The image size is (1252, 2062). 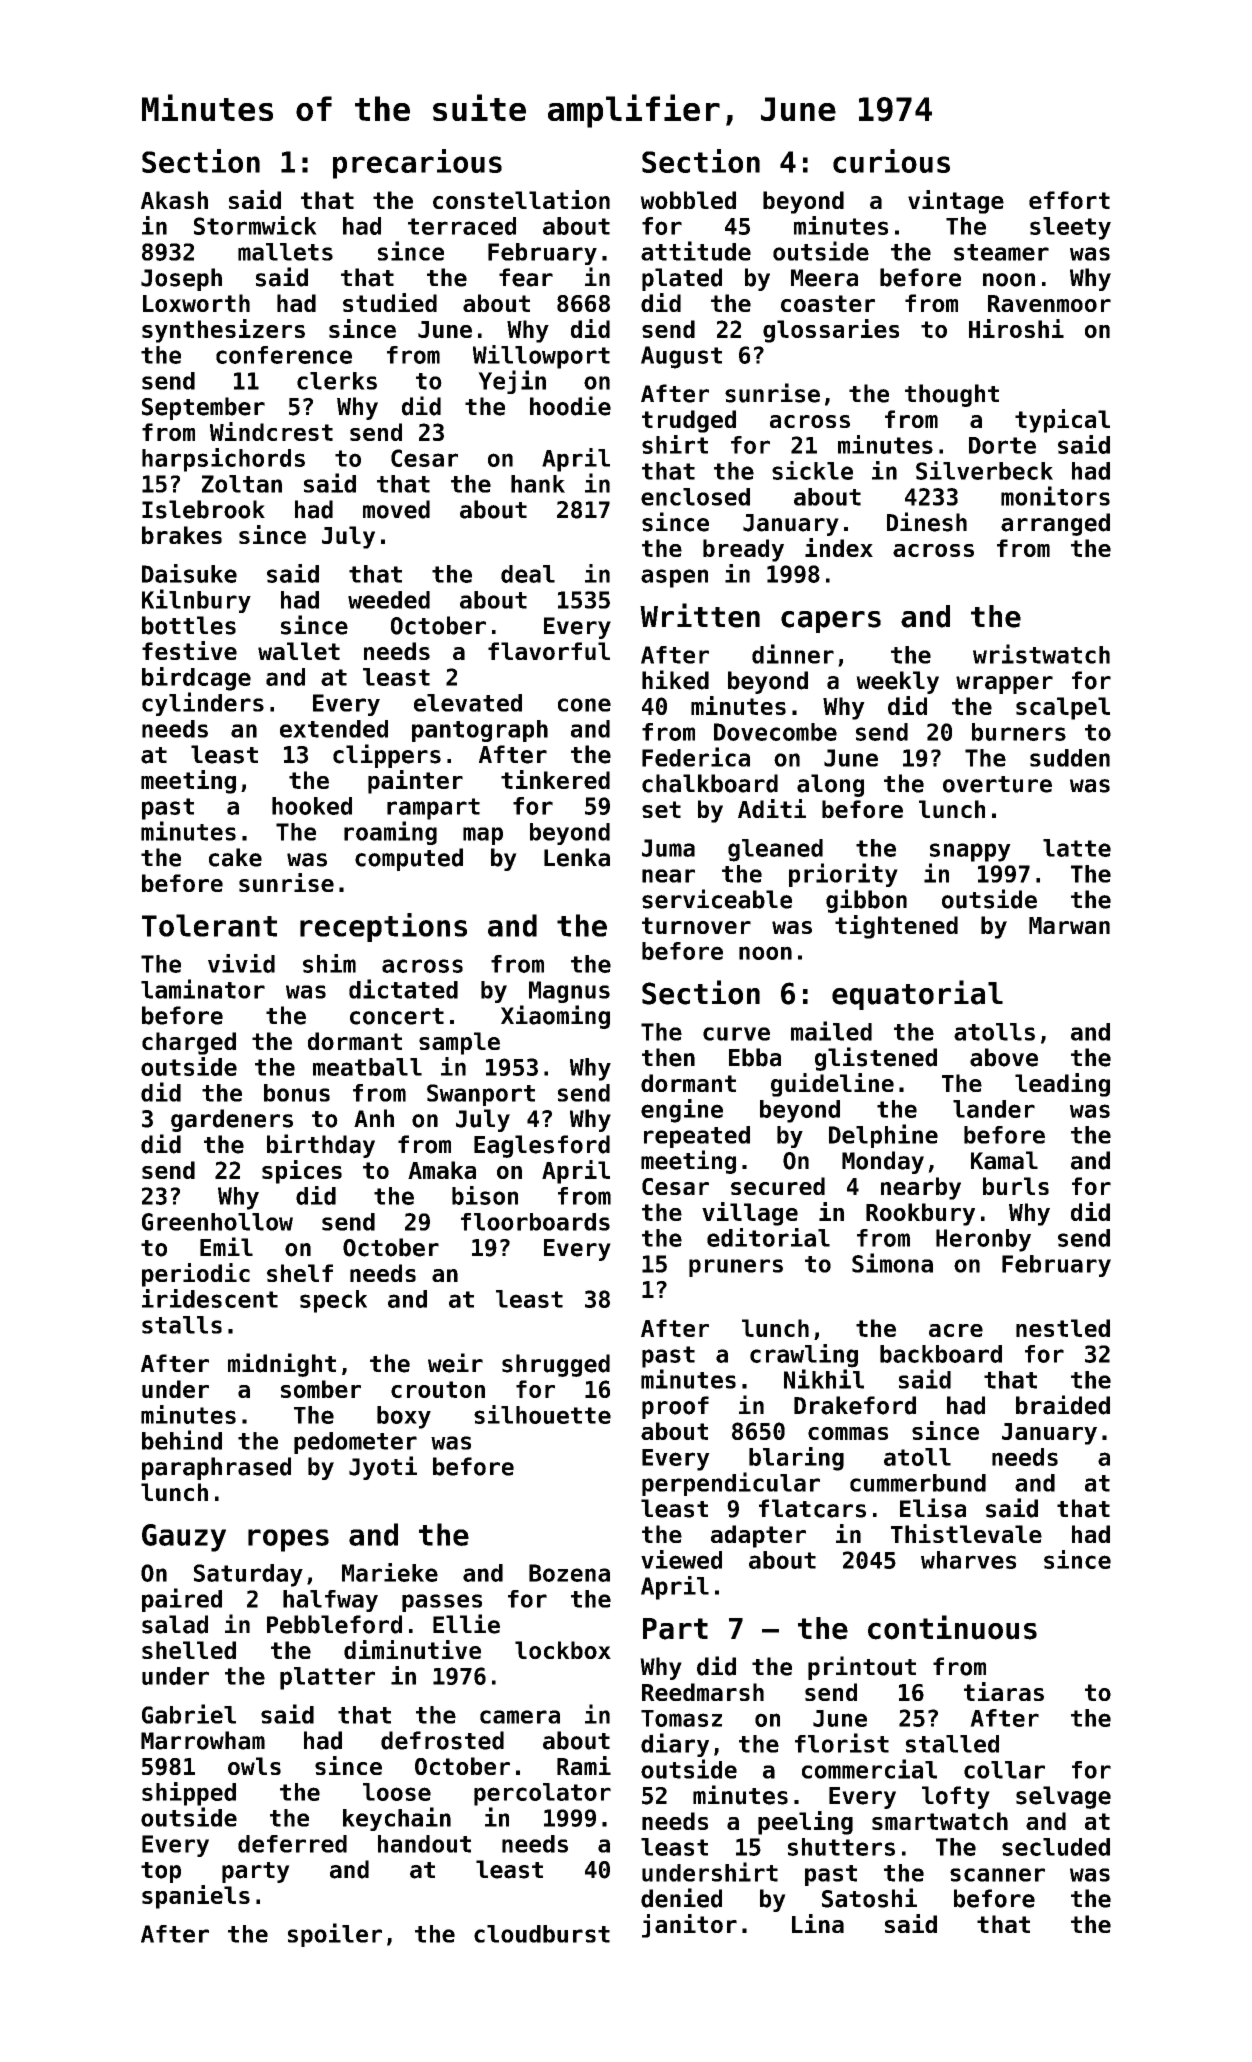 What do you see at coordinates (696, 925) in the screenshot?
I see `turnover` at bounding box center [696, 925].
